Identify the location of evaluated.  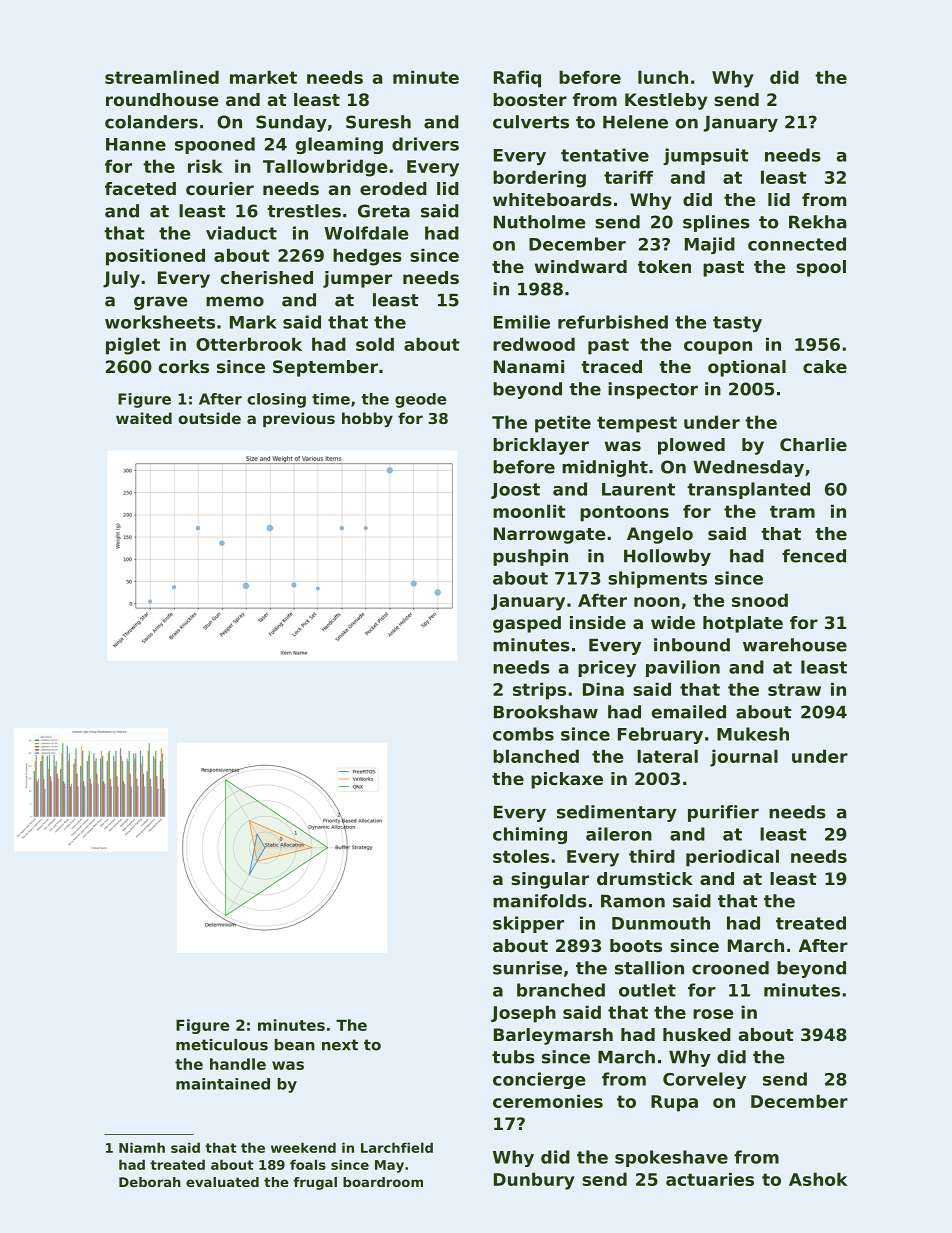
(222, 1182).
